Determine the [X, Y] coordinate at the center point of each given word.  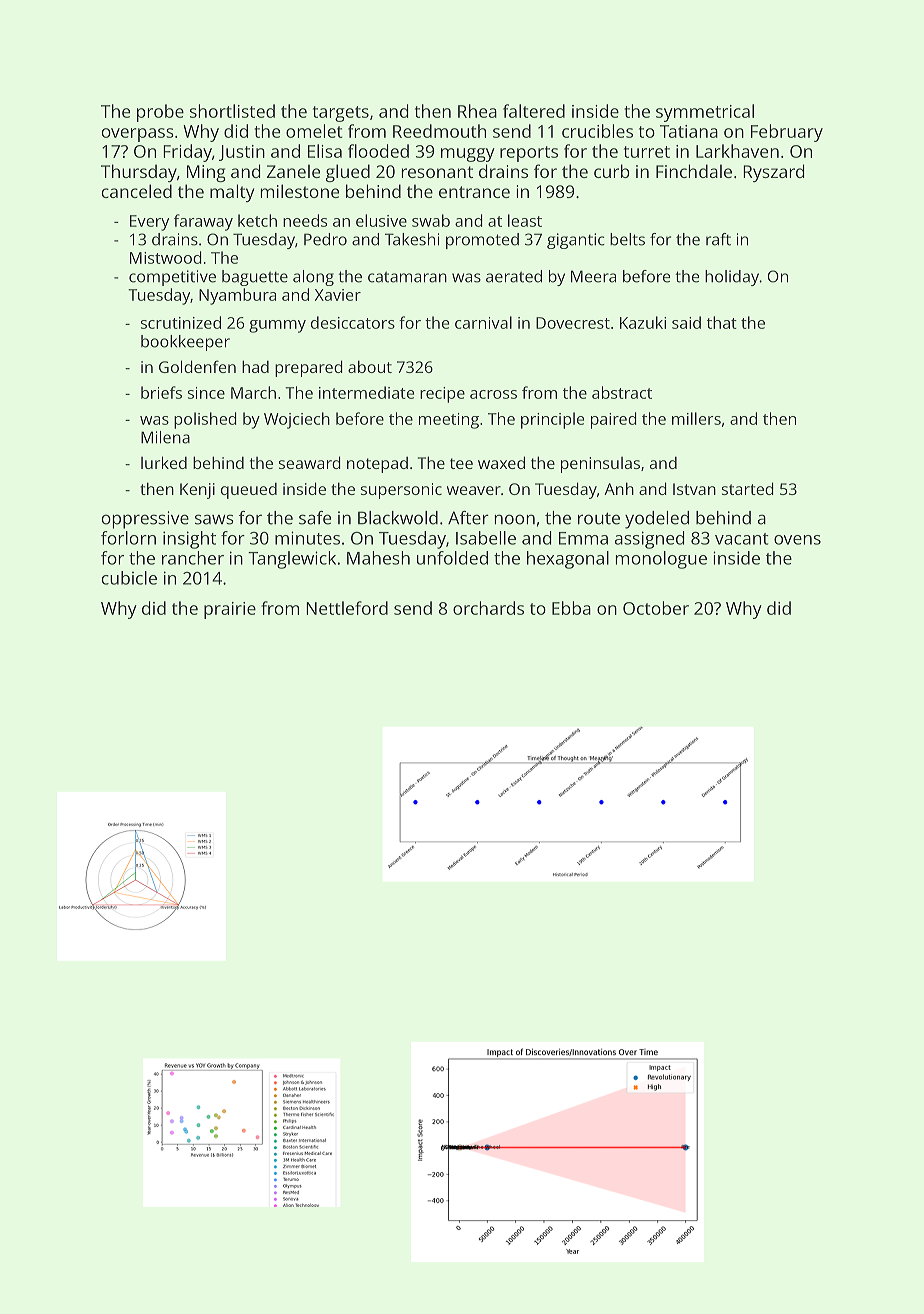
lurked [164, 462]
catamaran [407, 277]
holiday [732, 278]
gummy [277, 326]
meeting [449, 421]
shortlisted [232, 111]
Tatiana [689, 131]
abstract [622, 392]
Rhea [477, 111]
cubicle [129, 578]
